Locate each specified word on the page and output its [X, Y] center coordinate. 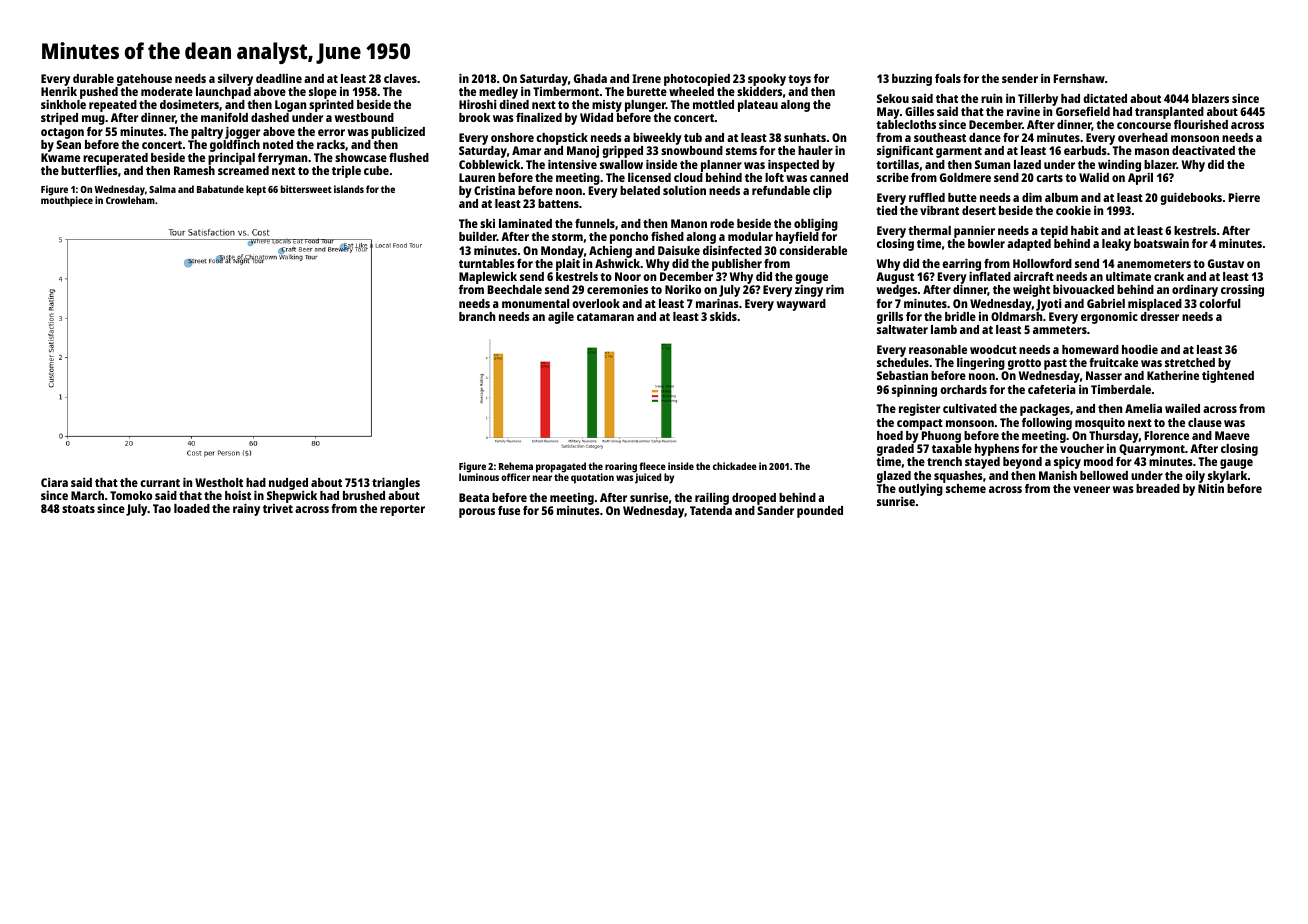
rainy [246, 510]
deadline [279, 78]
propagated [561, 468]
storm [567, 237]
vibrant [939, 210]
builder [478, 236]
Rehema [516, 466]
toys [799, 80]
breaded [1158, 488]
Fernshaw [1079, 78]
